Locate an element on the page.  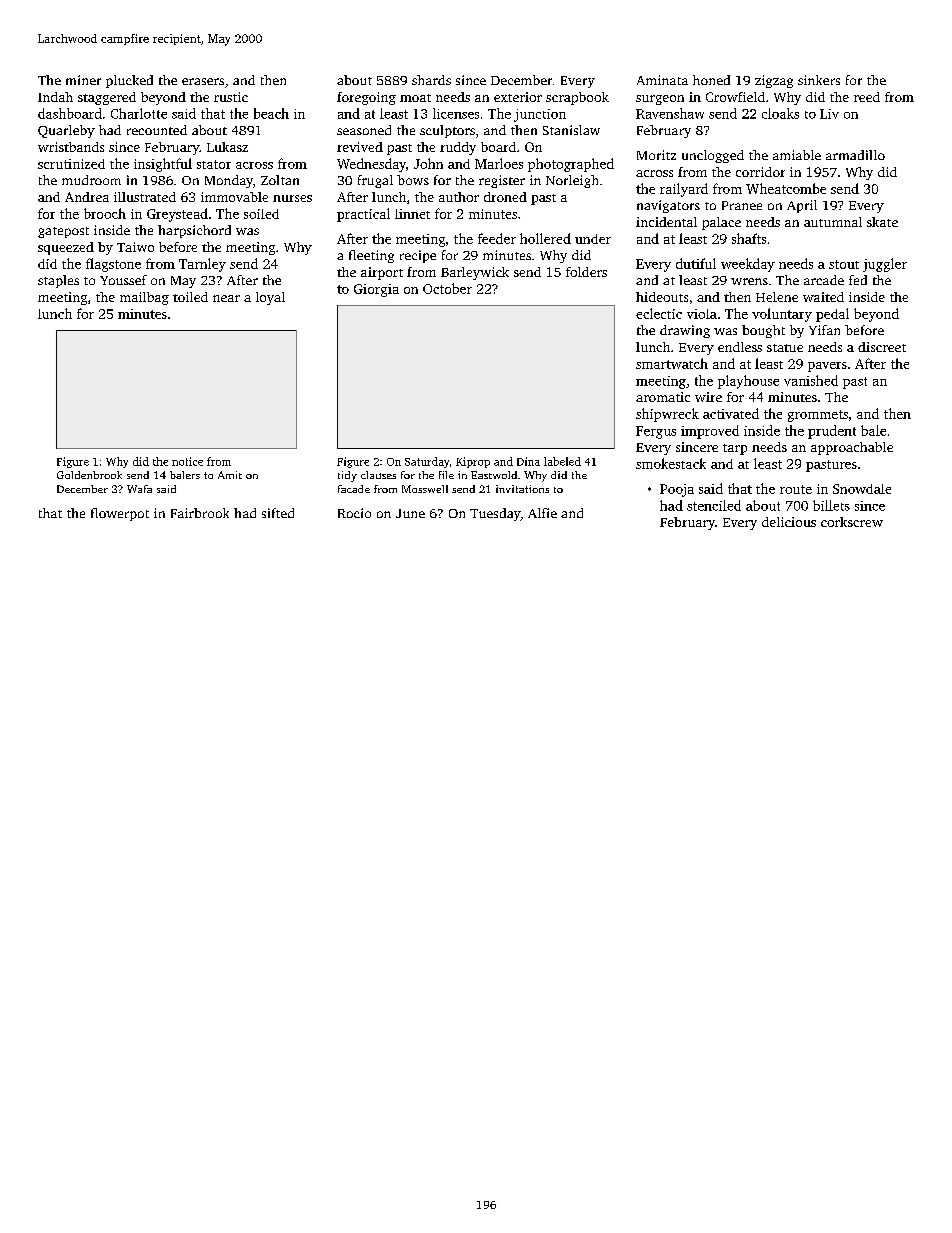
aromatic is located at coordinates (663, 397).
